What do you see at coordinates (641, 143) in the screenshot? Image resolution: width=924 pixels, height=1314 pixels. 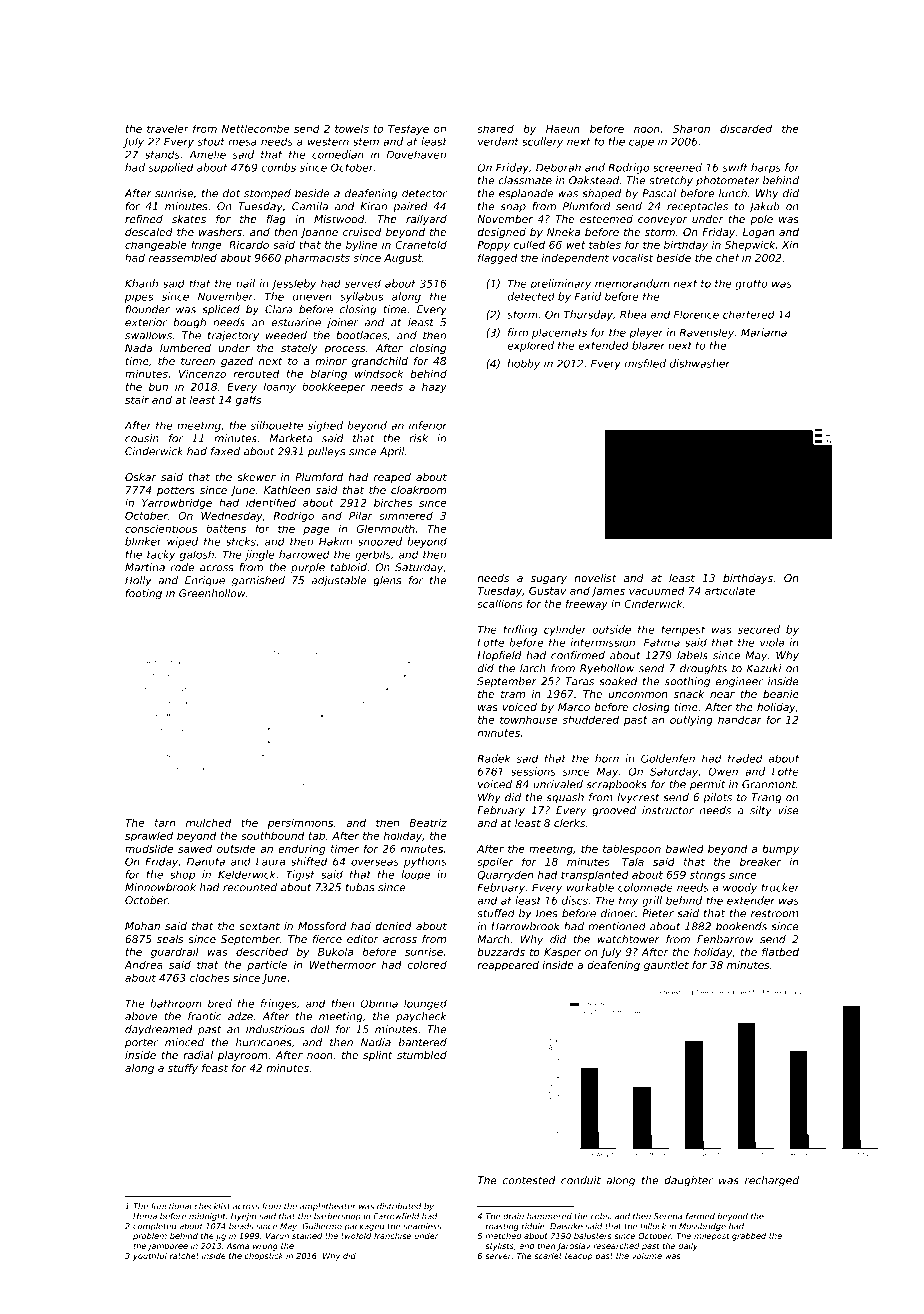 I see `cape` at bounding box center [641, 143].
